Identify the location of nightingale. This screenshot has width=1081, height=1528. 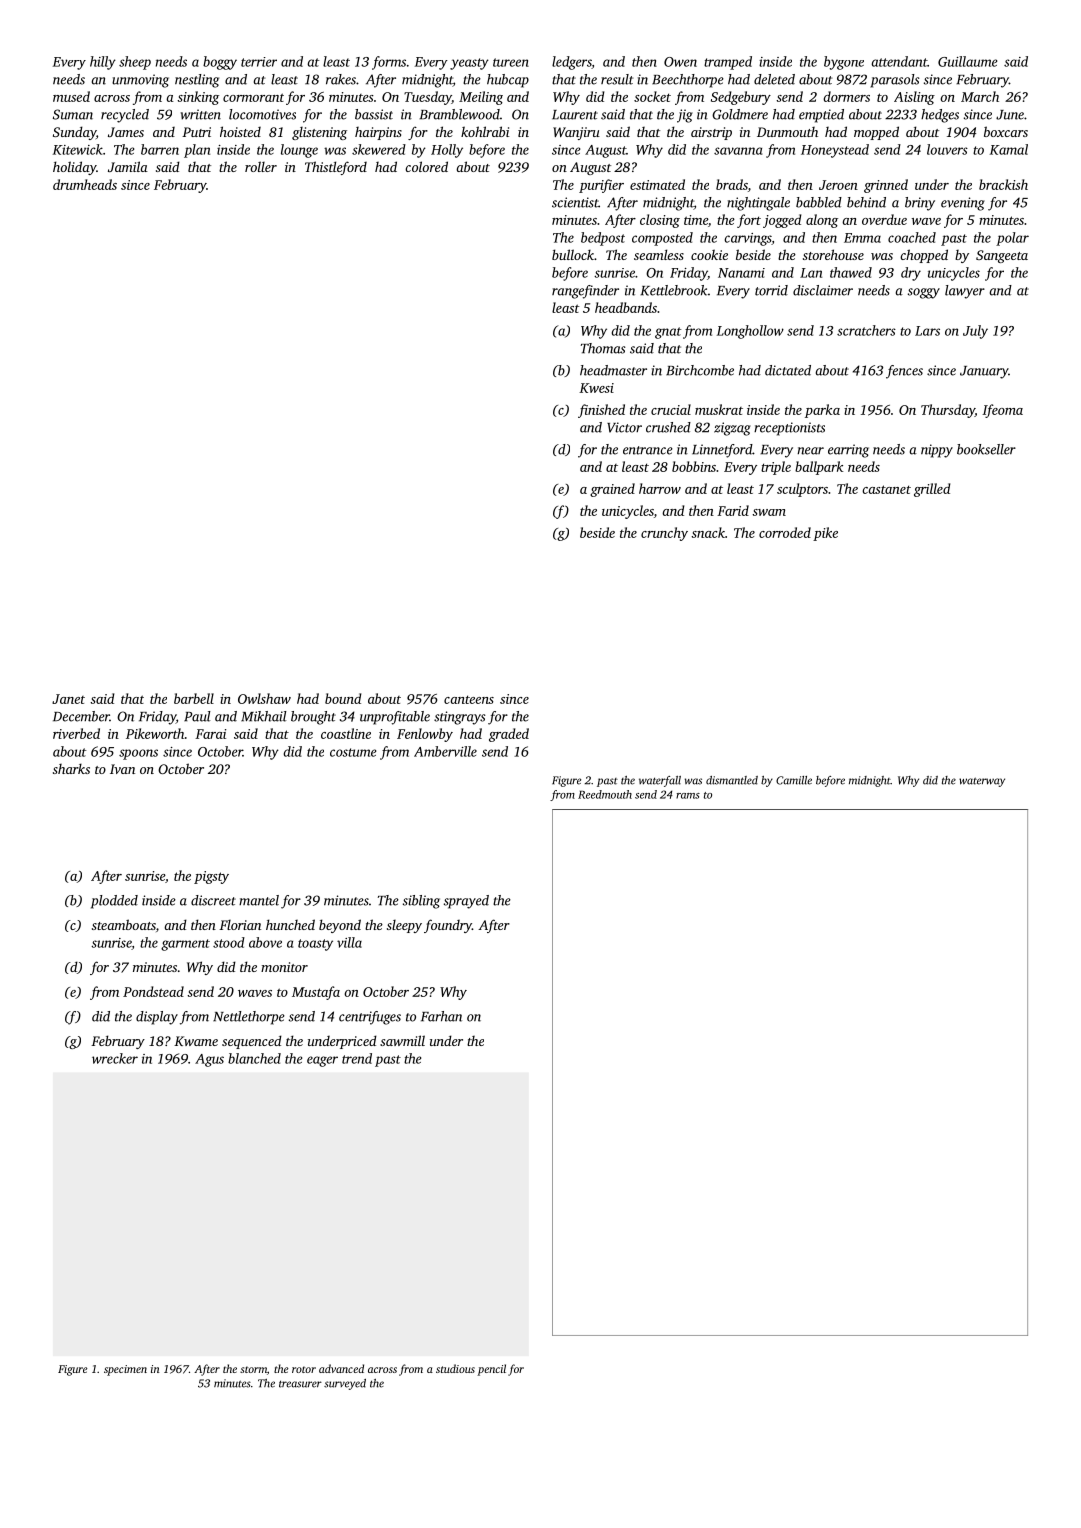
(758, 204).
